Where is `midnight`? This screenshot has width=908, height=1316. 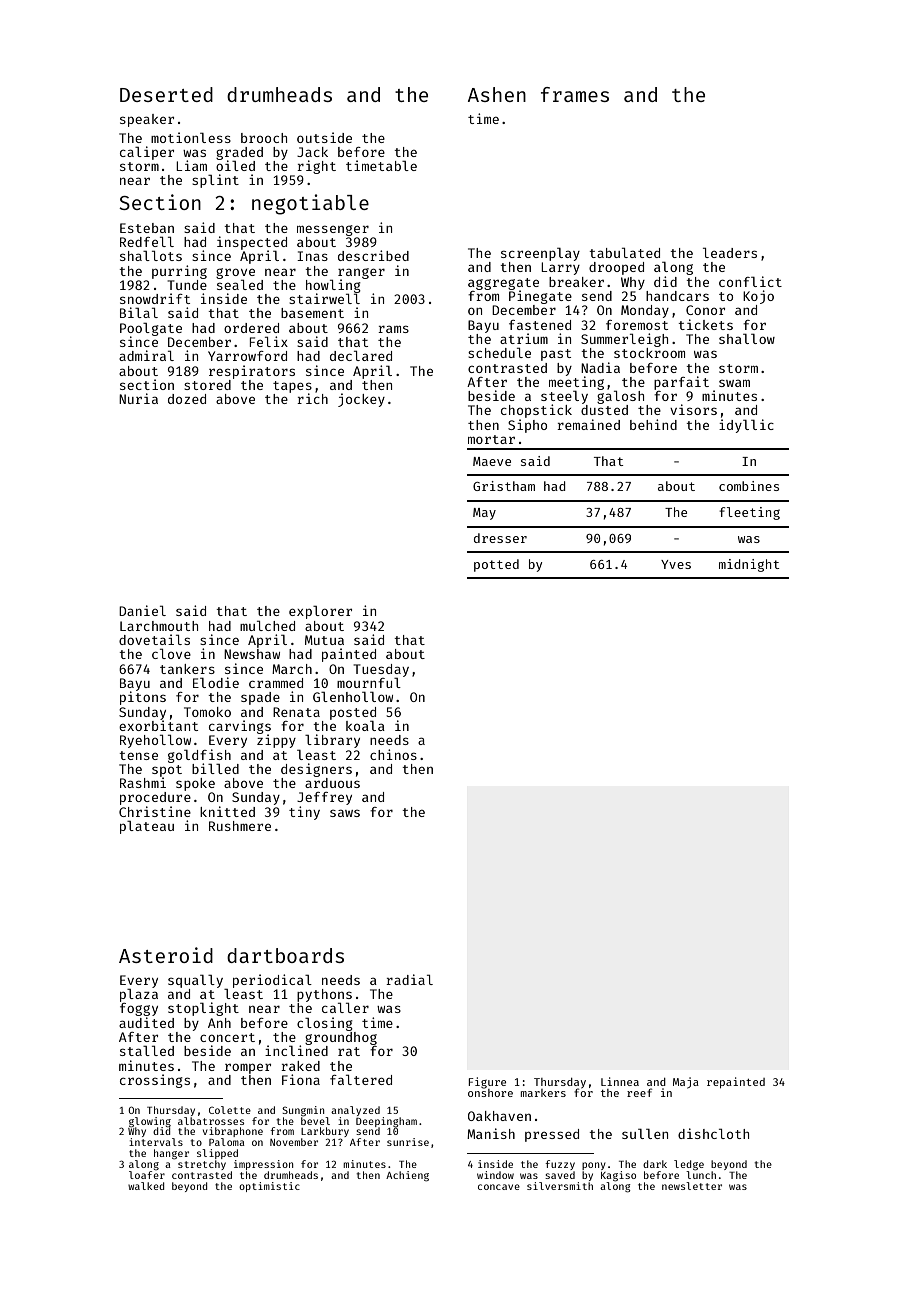
midnight is located at coordinates (749, 565).
